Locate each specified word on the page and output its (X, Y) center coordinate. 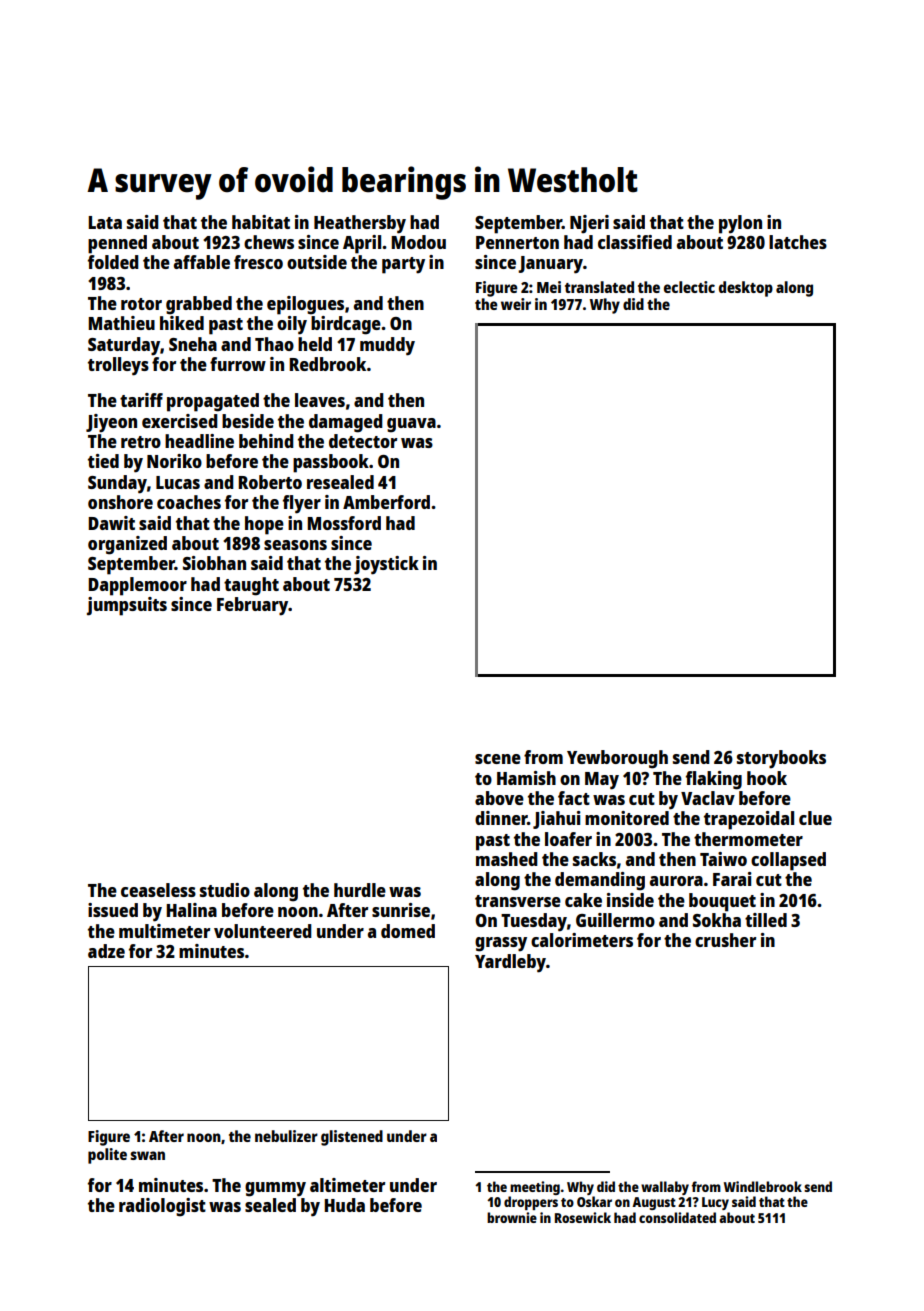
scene (498, 759)
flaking (714, 780)
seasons (295, 545)
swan (147, 1155)
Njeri (589, 224)
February (253, 606)
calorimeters (582, 940)
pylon (740, 224)
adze (106, 951)
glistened (352, 1138)
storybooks (781, 759)
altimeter (347, 1185)
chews (269, 242)
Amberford (386, 502)
